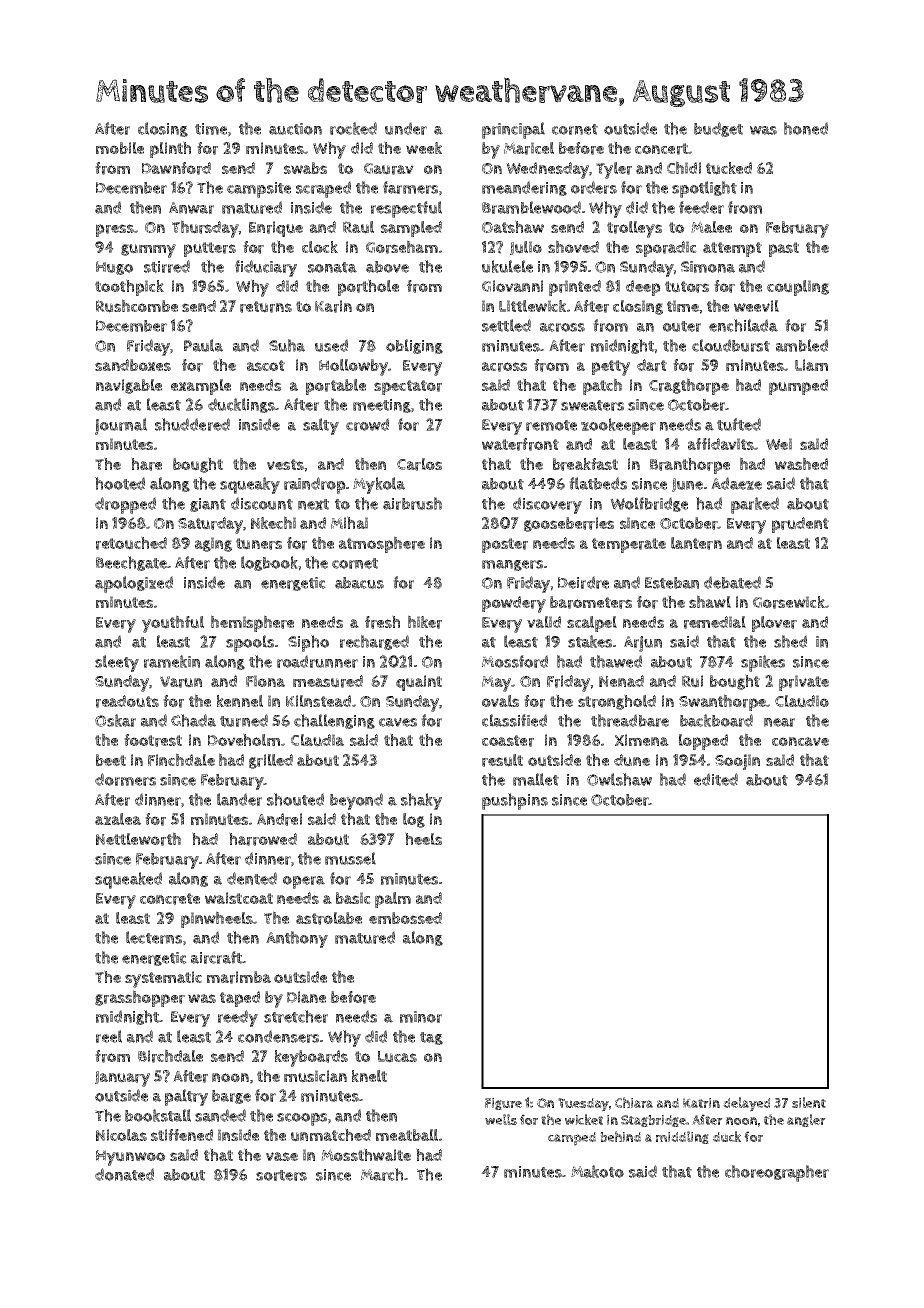 The height and width of the screenshot is (1308, 924). What do you see at coordinates (295, 129) in the screenshot?
I see `auction` at bounding box center [295, 129].
